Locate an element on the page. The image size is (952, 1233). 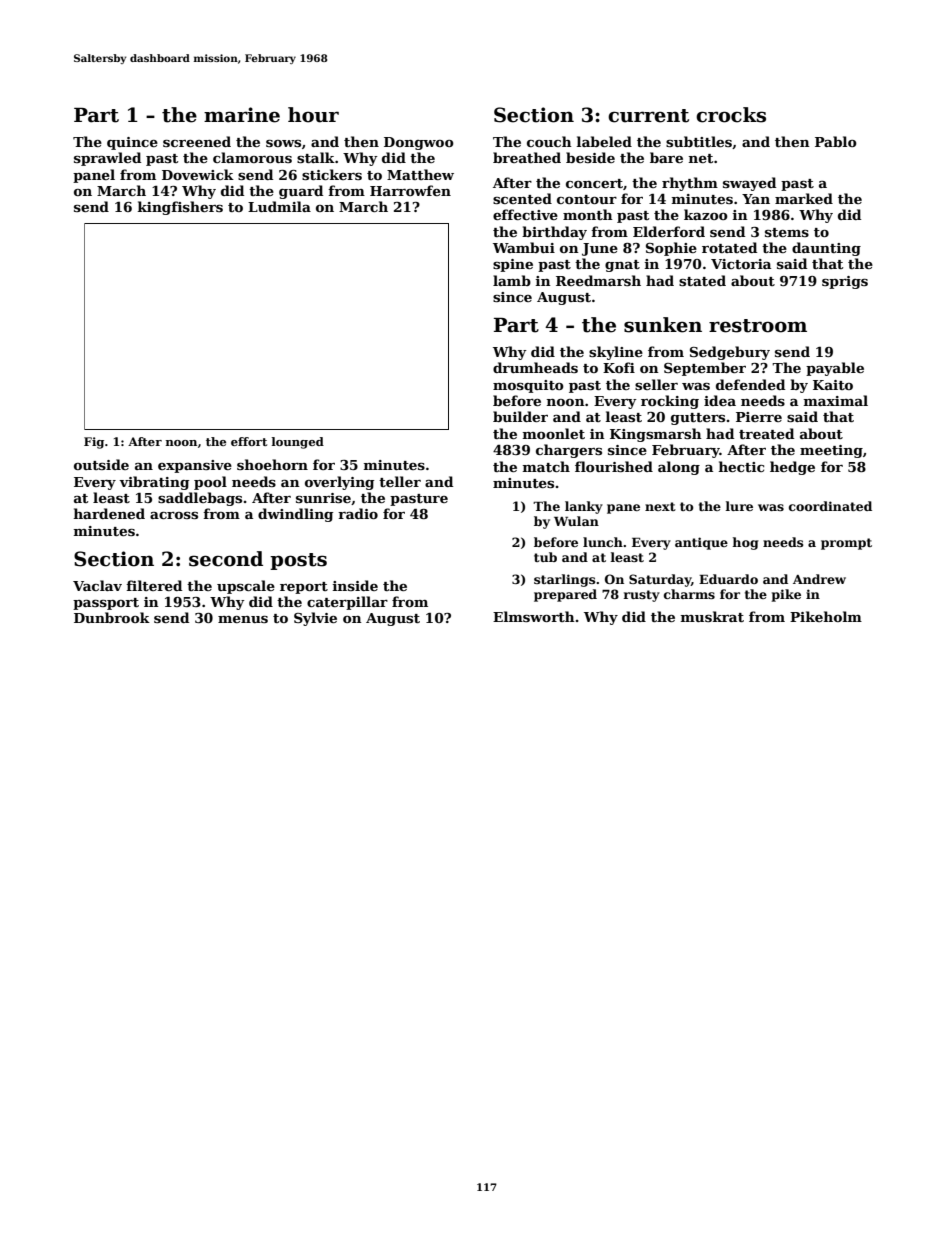
next is located at coordinates (660, 506).
